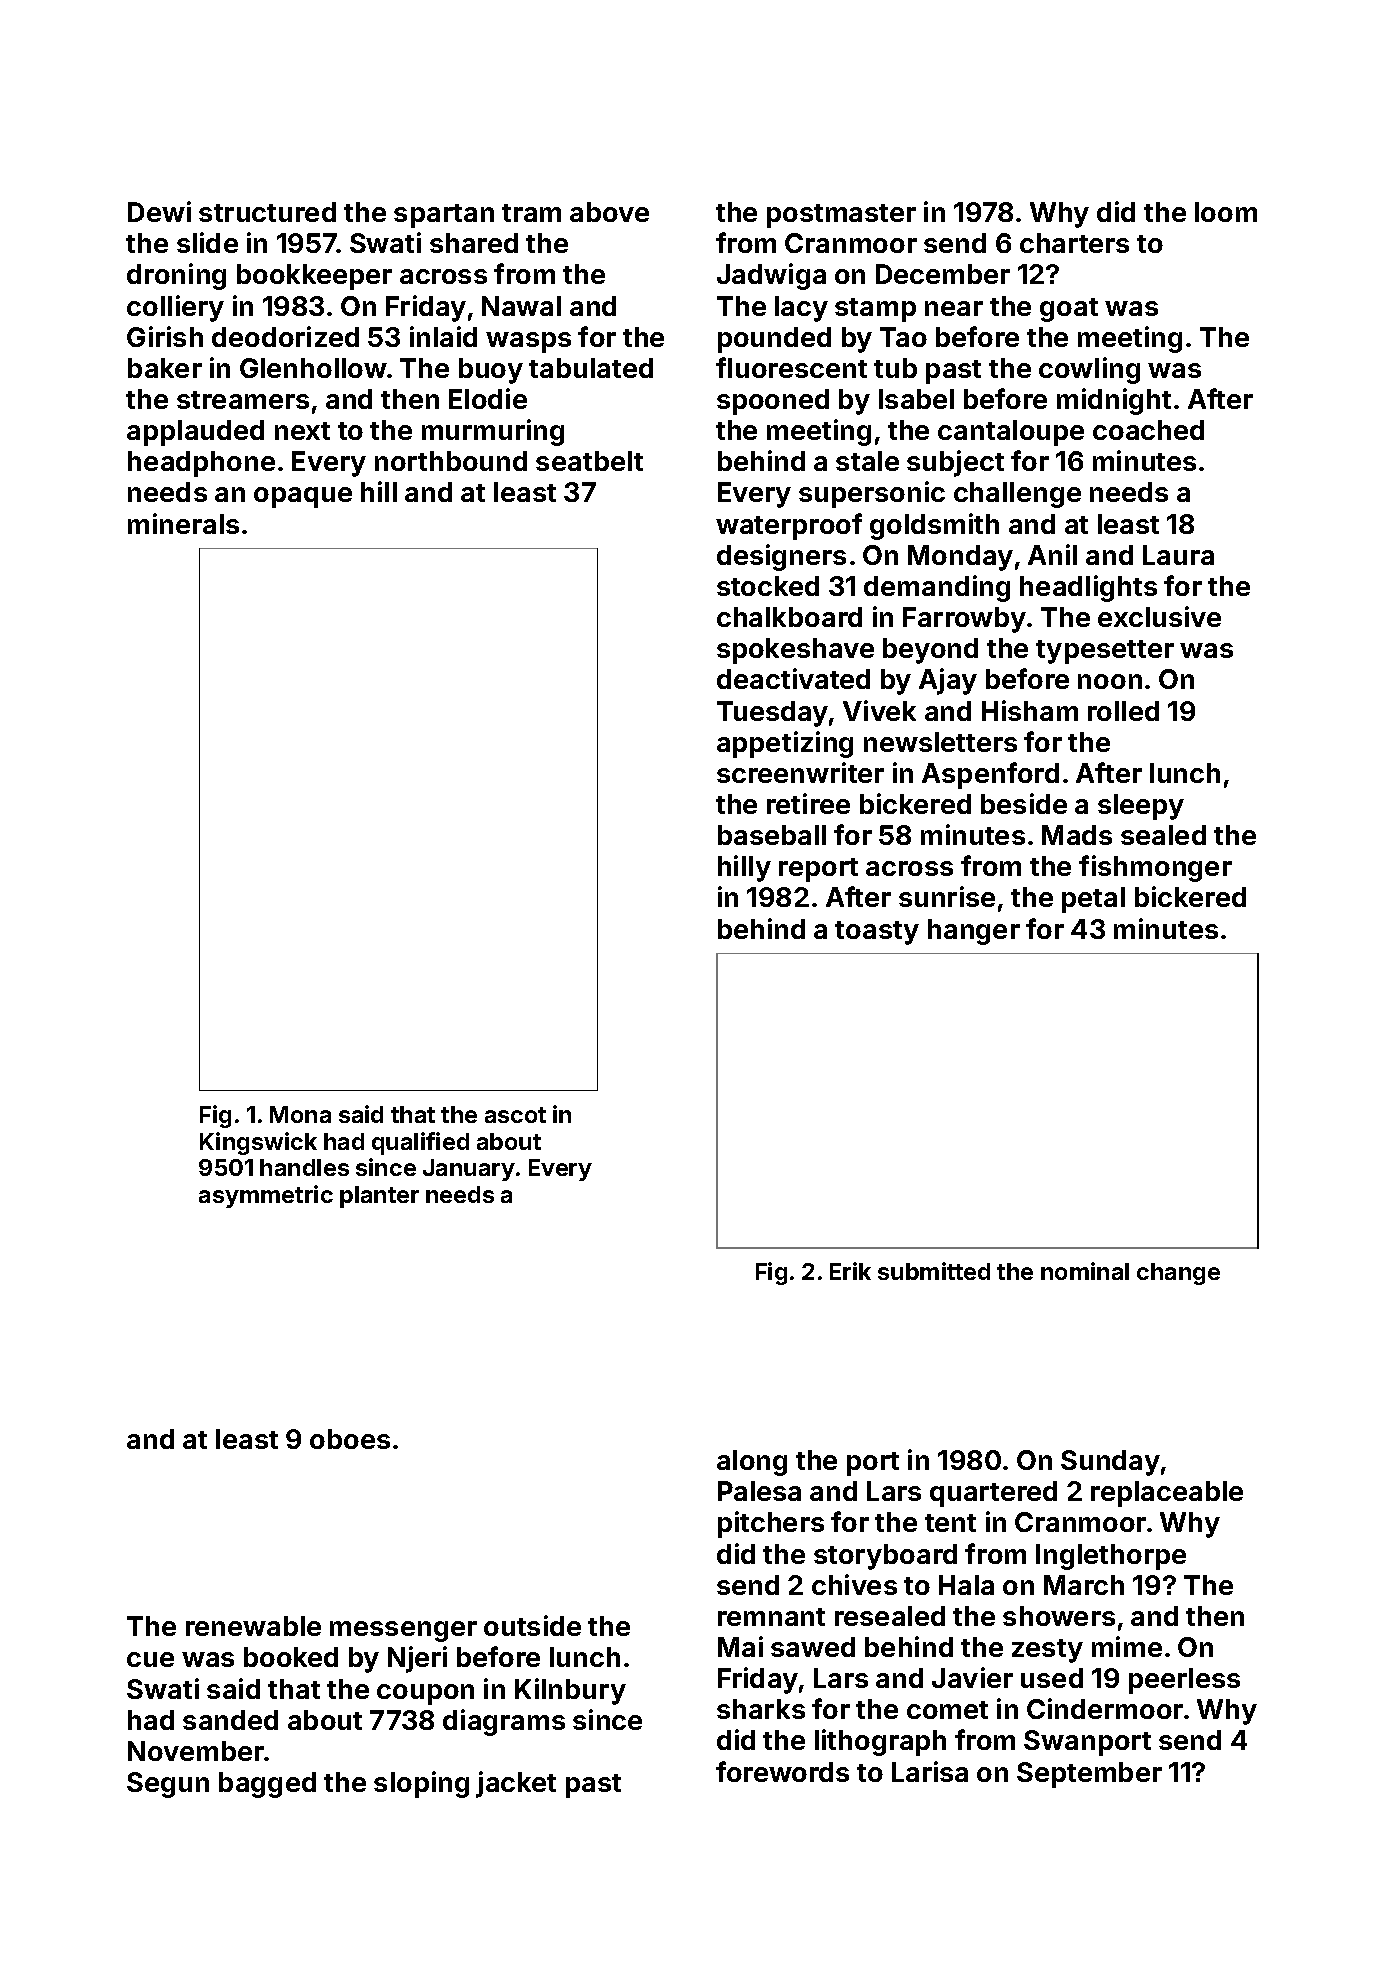 The height and width of the screenshot is (1969, 1386). Describe the element at coordinates (740, 1646) in the screenshot. I see `Mai` at that location.
